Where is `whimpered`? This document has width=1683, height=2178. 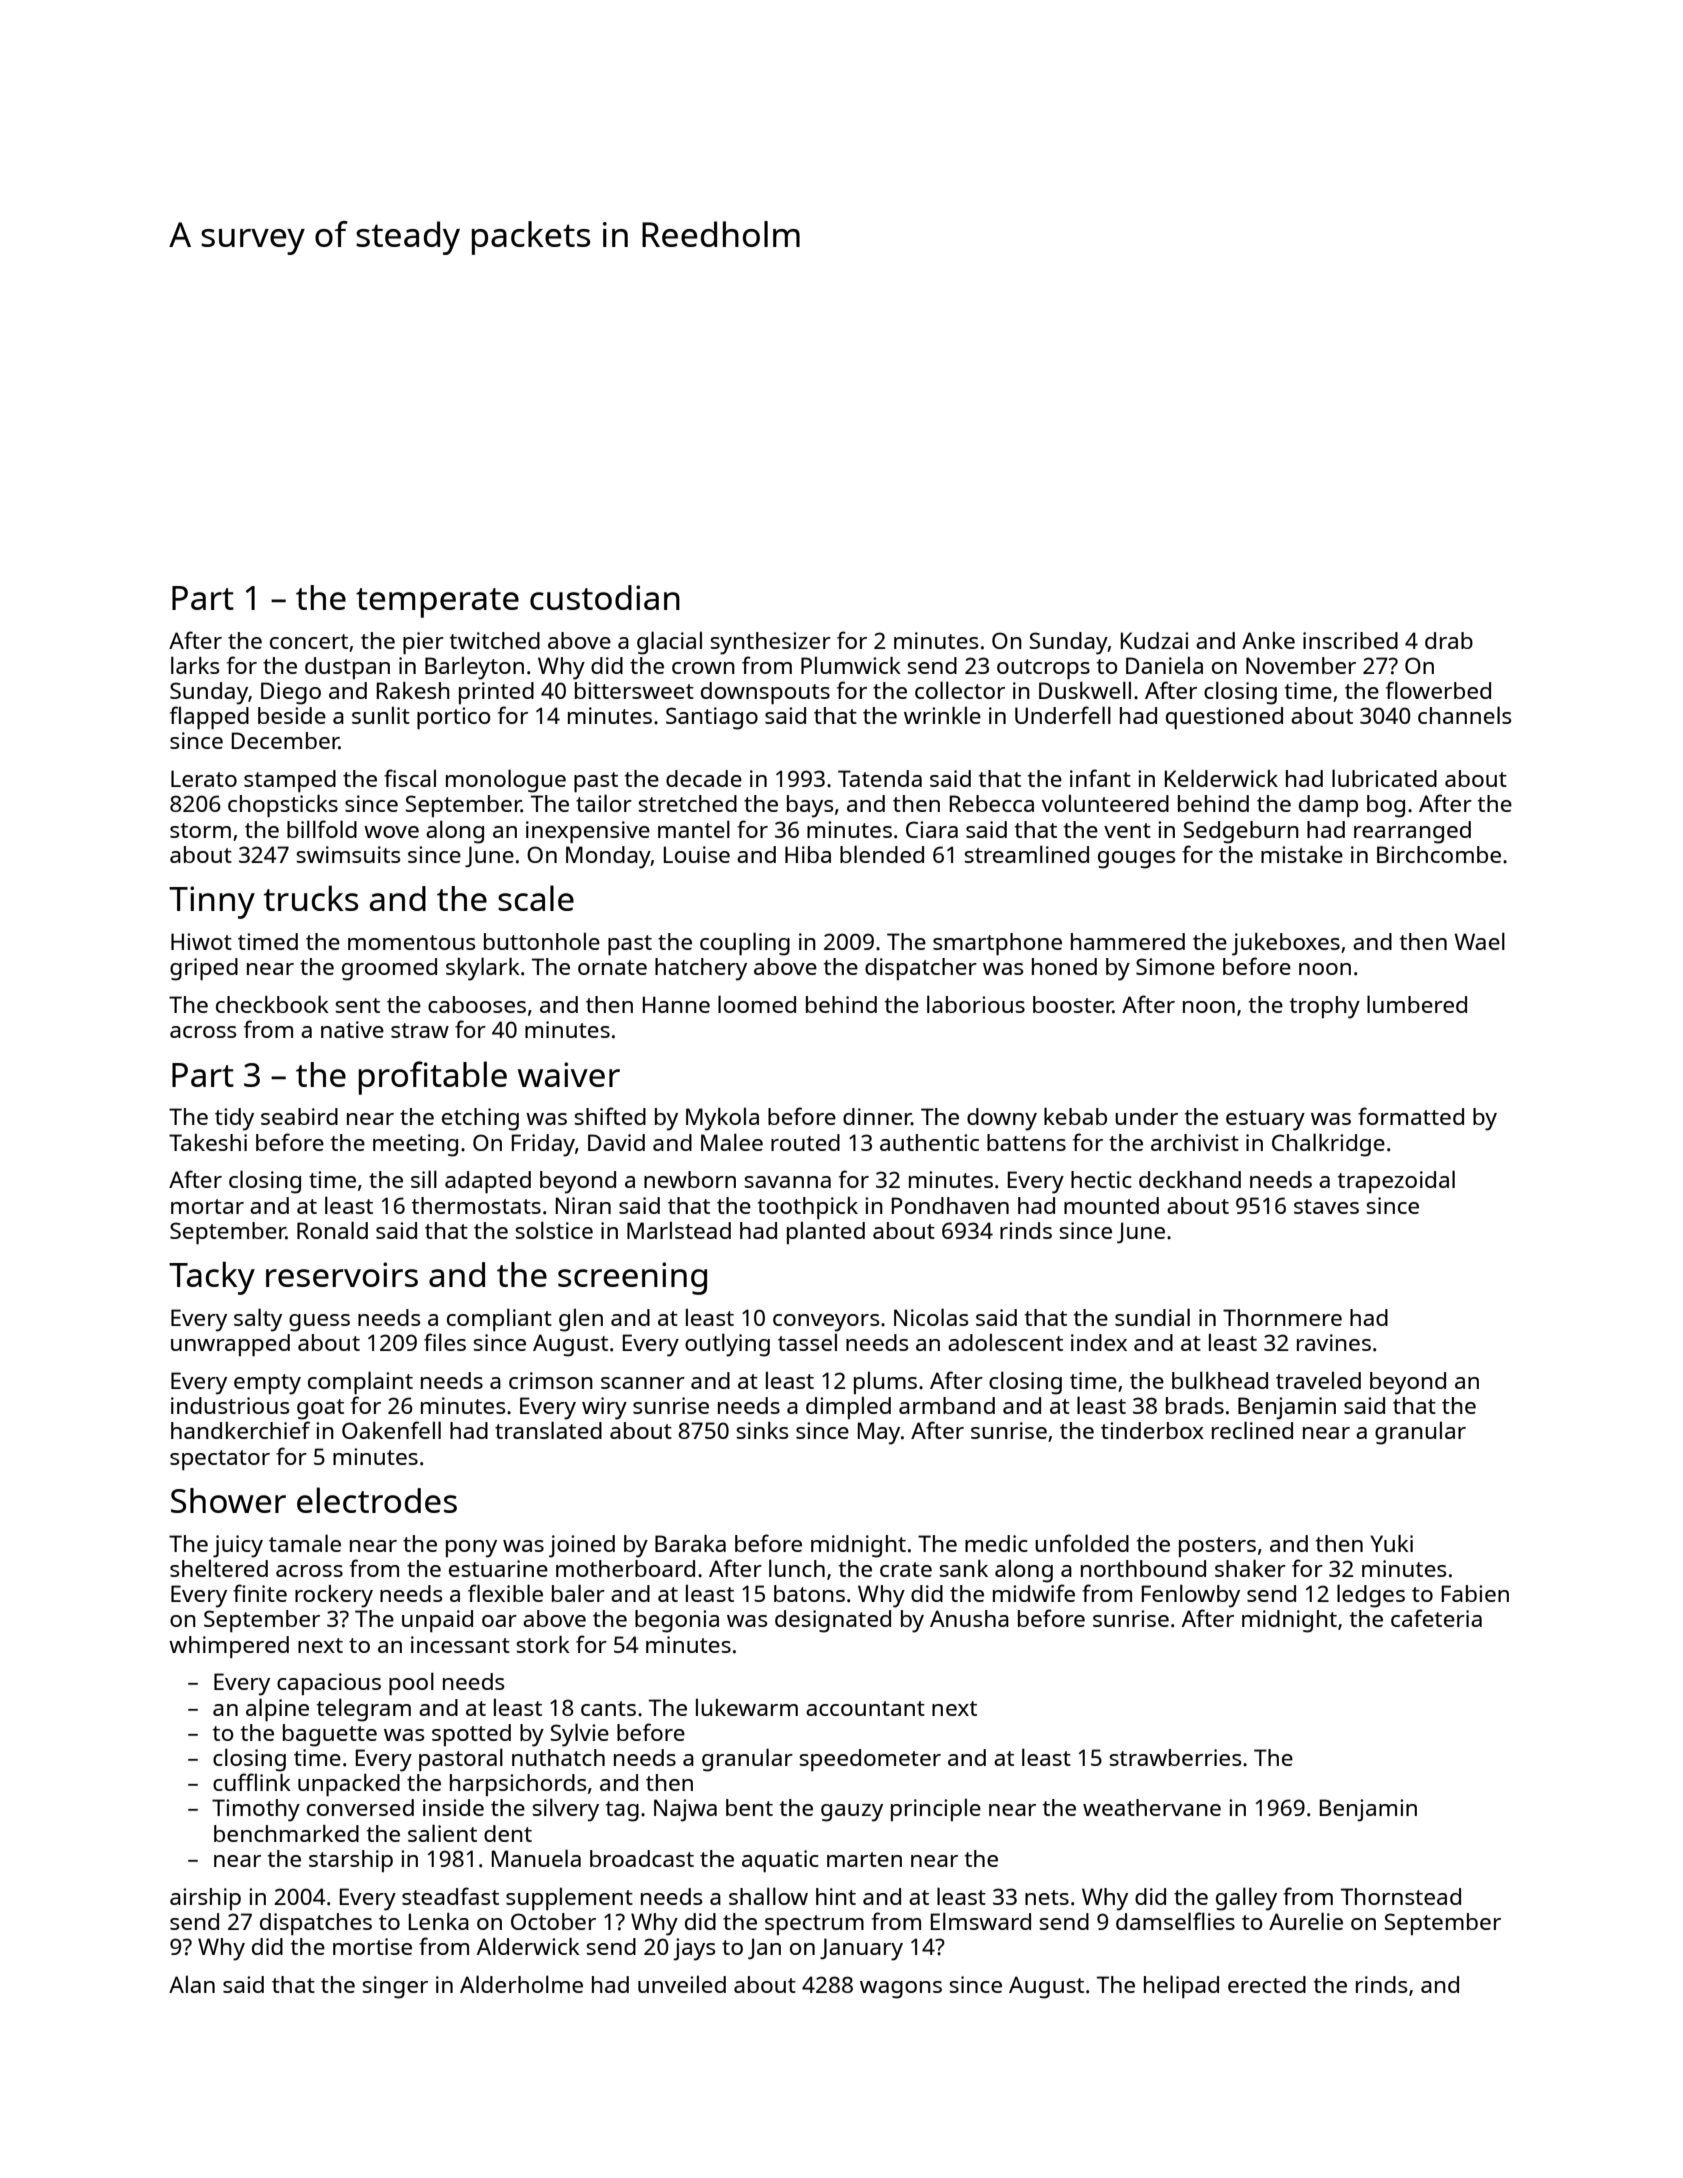
whimpered is located at coordinates (229, 1647).
